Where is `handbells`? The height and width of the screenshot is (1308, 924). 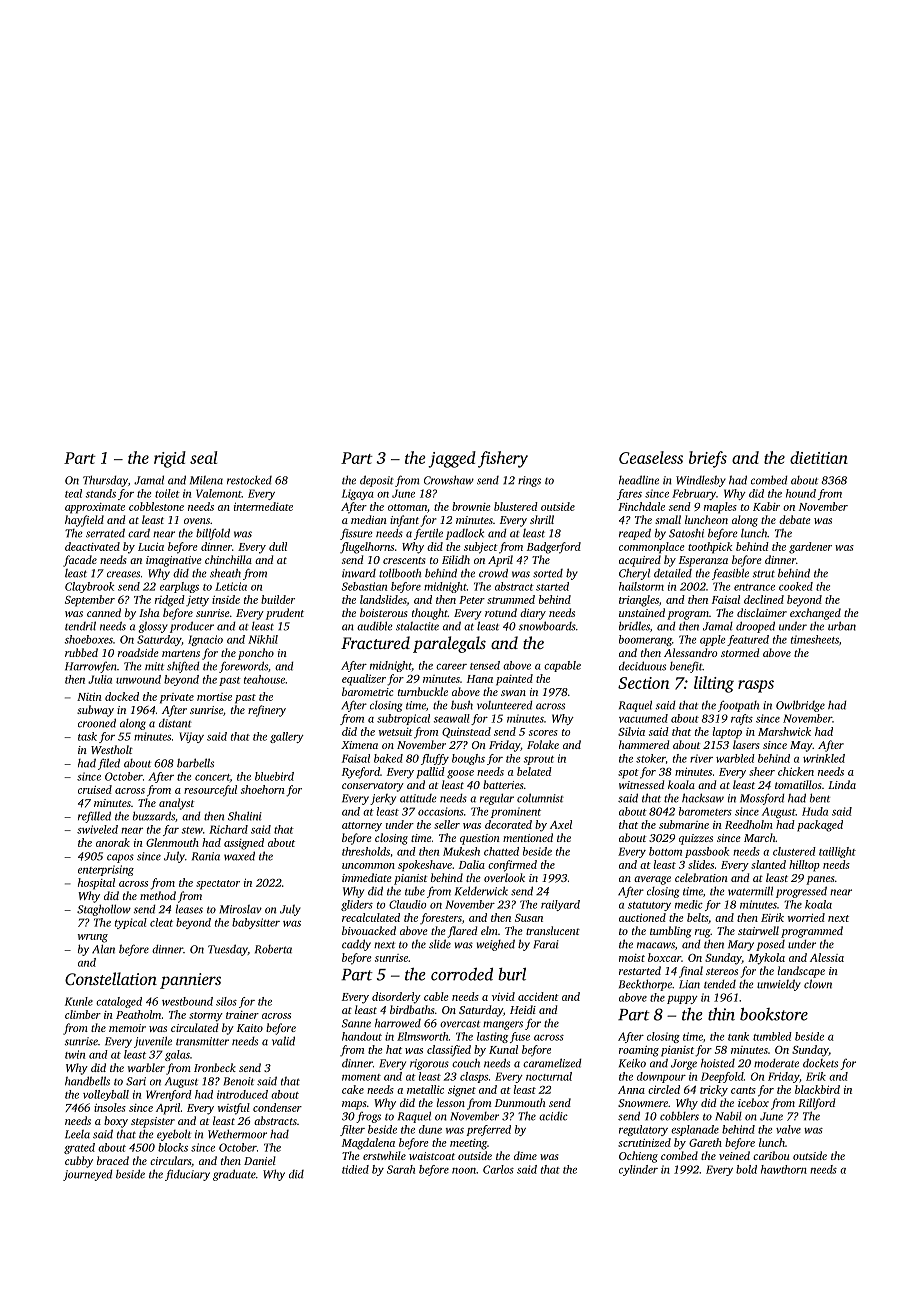 handbells is located at coordinates (87, 1081).
